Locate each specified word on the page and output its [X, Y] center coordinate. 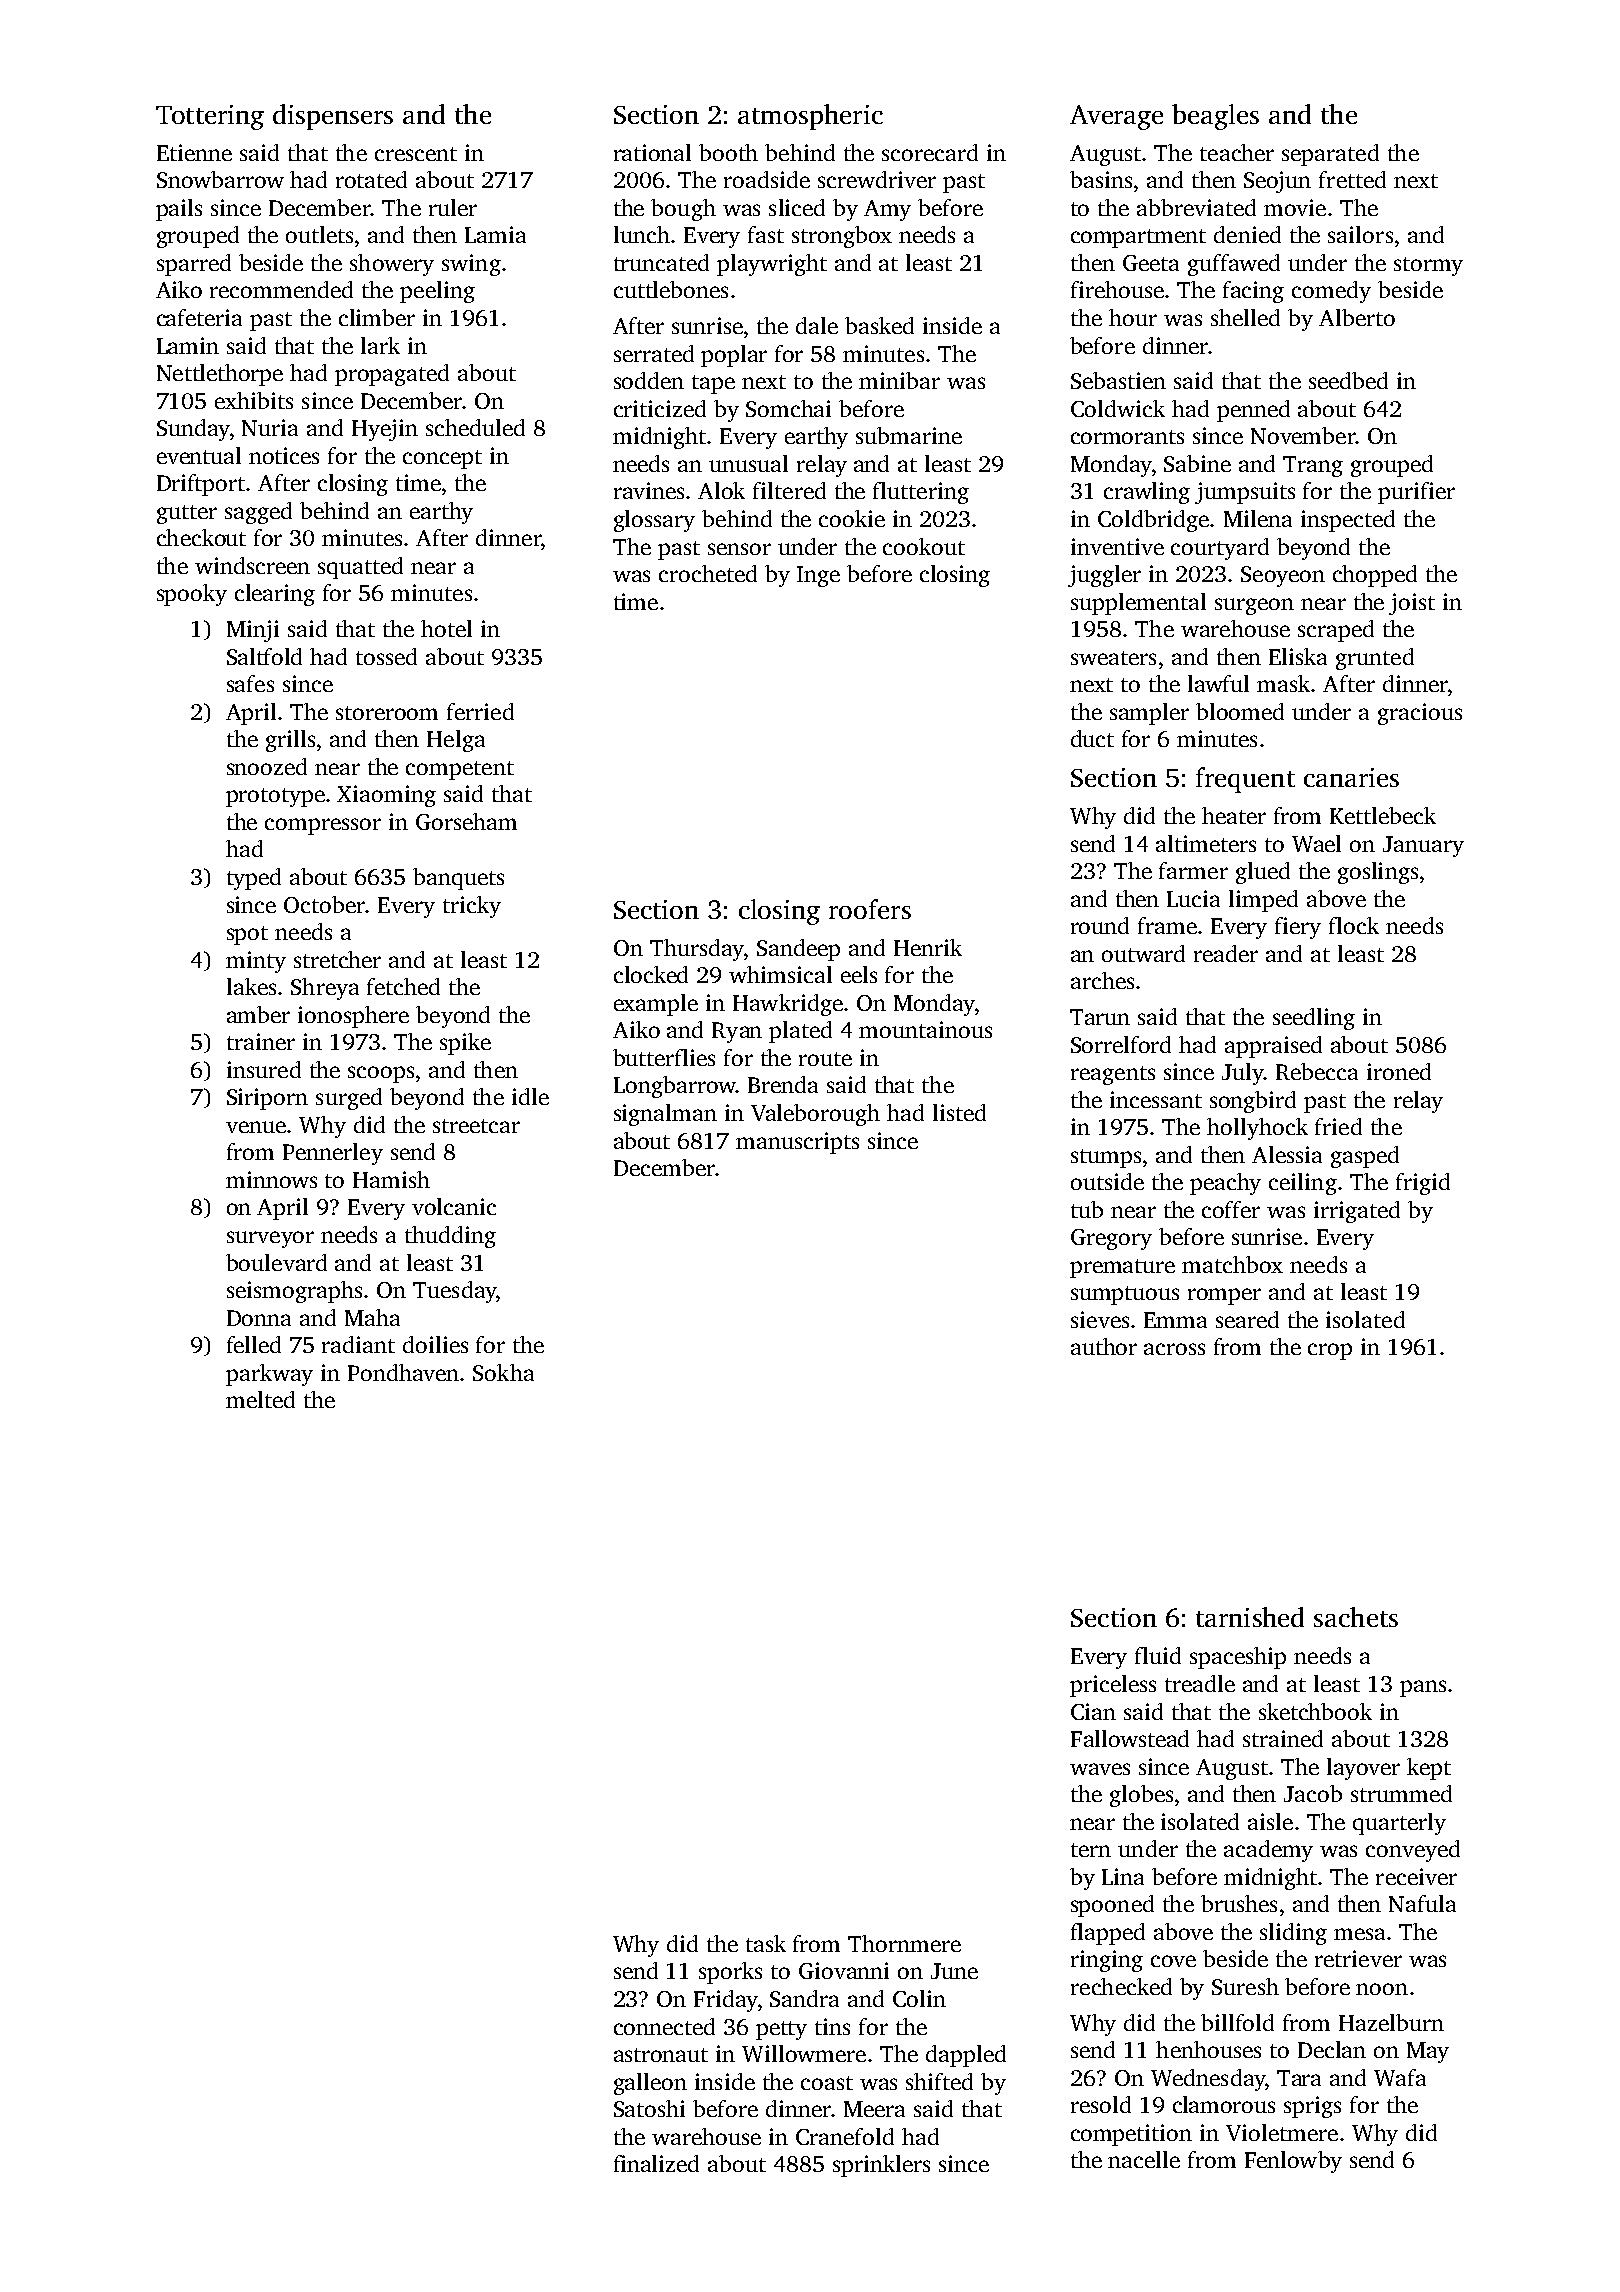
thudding [450, 1237]
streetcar [476, 1126]
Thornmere [904, 1943]
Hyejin [385, 430]
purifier [1416, 493]
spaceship [1238, 1658]
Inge [818, 576]
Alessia [1287, 1154]
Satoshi [649, 2108]
